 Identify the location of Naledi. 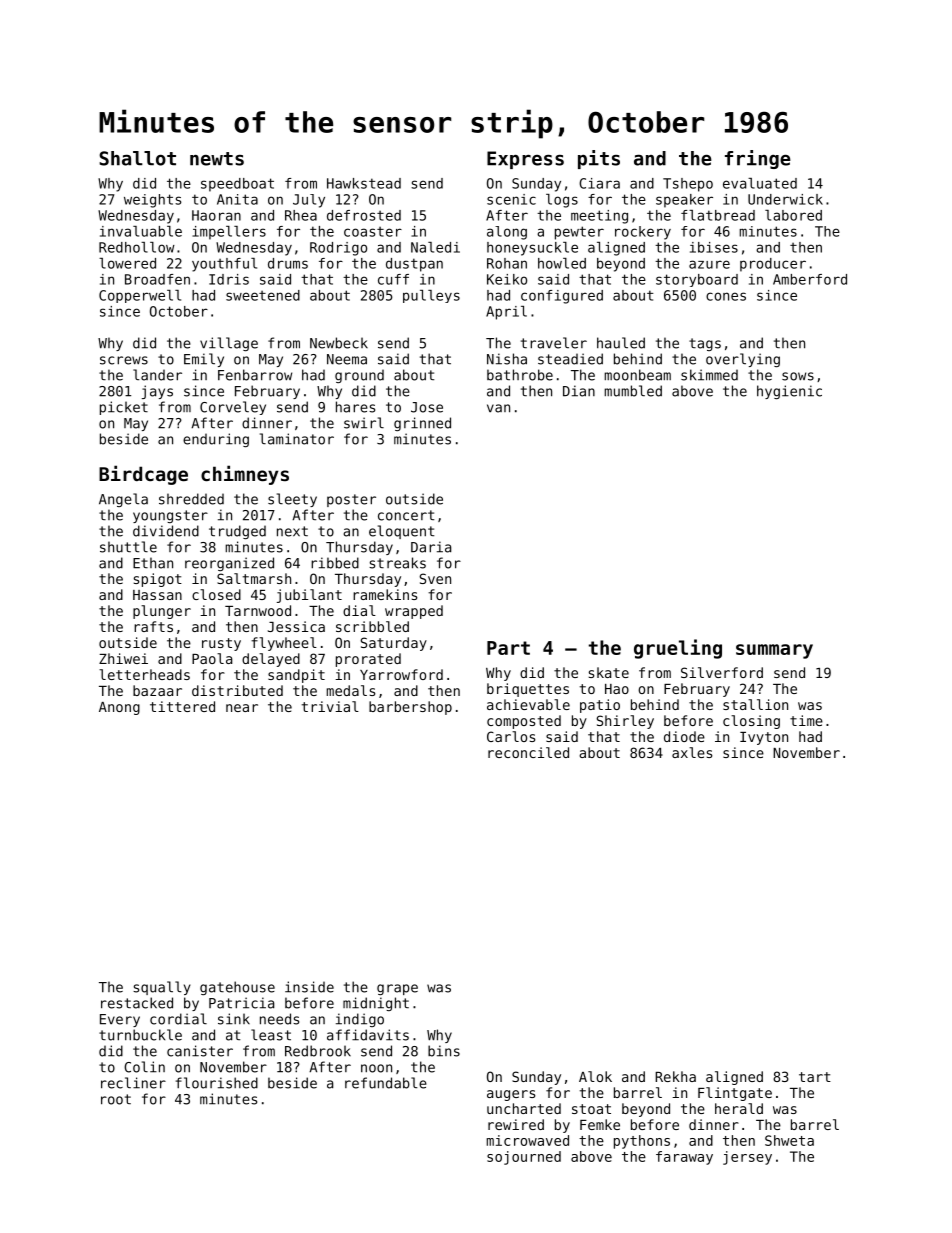
(435, 247).
